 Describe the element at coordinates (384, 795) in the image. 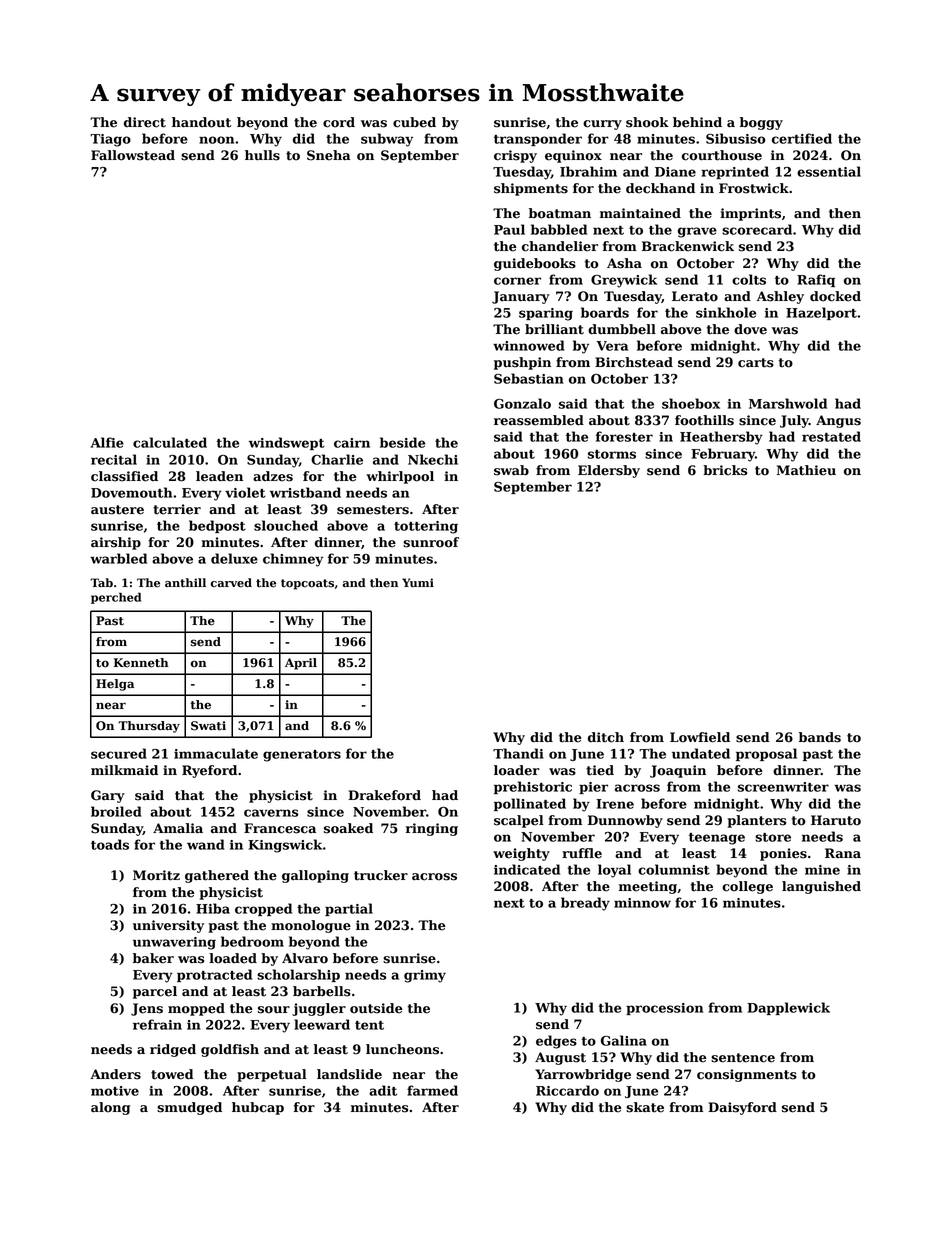

I see `Drakeford` at that location.
